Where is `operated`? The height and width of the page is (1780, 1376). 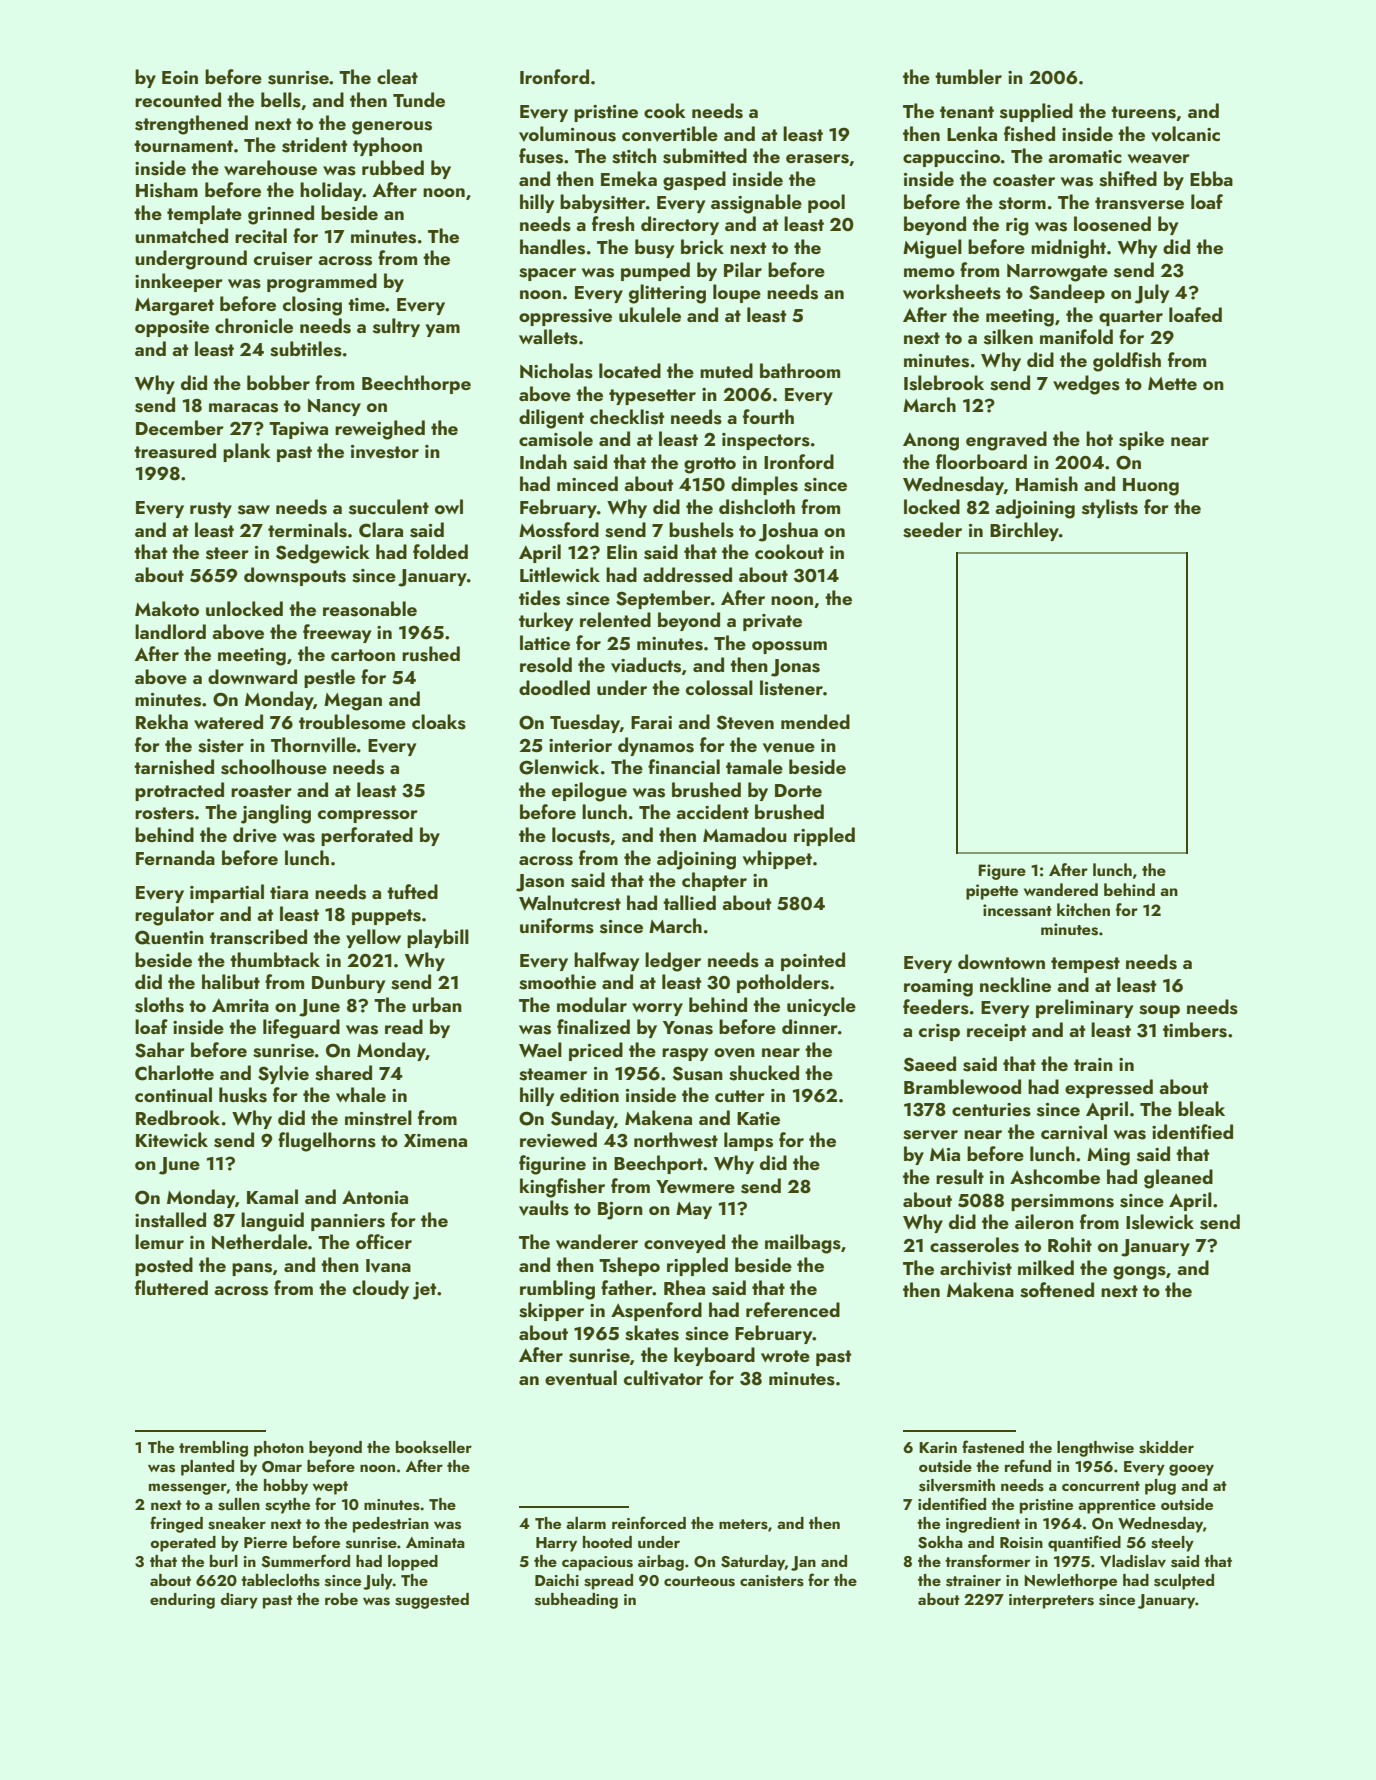 operated is located at coordinates (183, 1544).
